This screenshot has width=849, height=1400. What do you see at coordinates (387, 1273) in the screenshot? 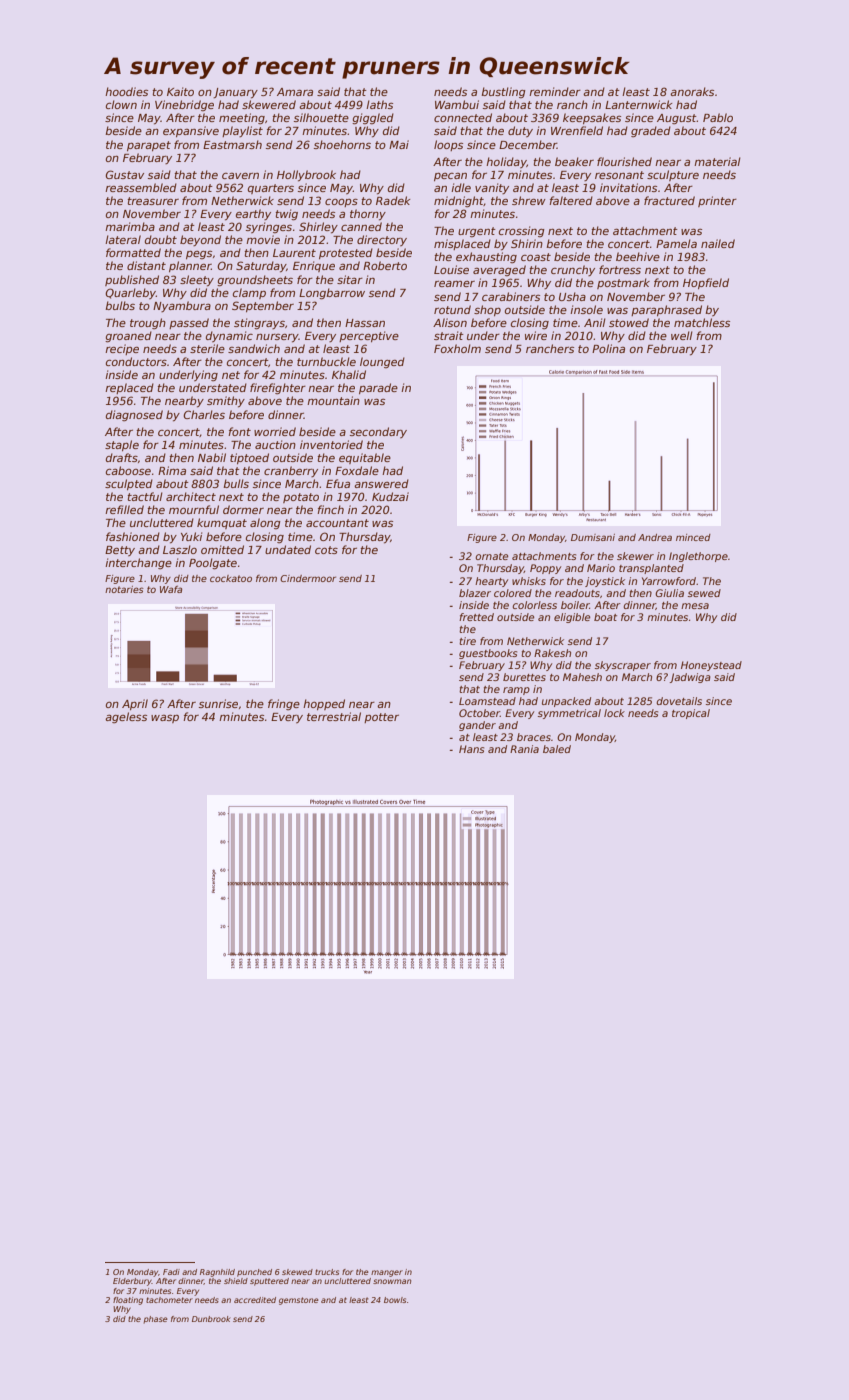
I see `manger` at bounding box center [387, 1273].
